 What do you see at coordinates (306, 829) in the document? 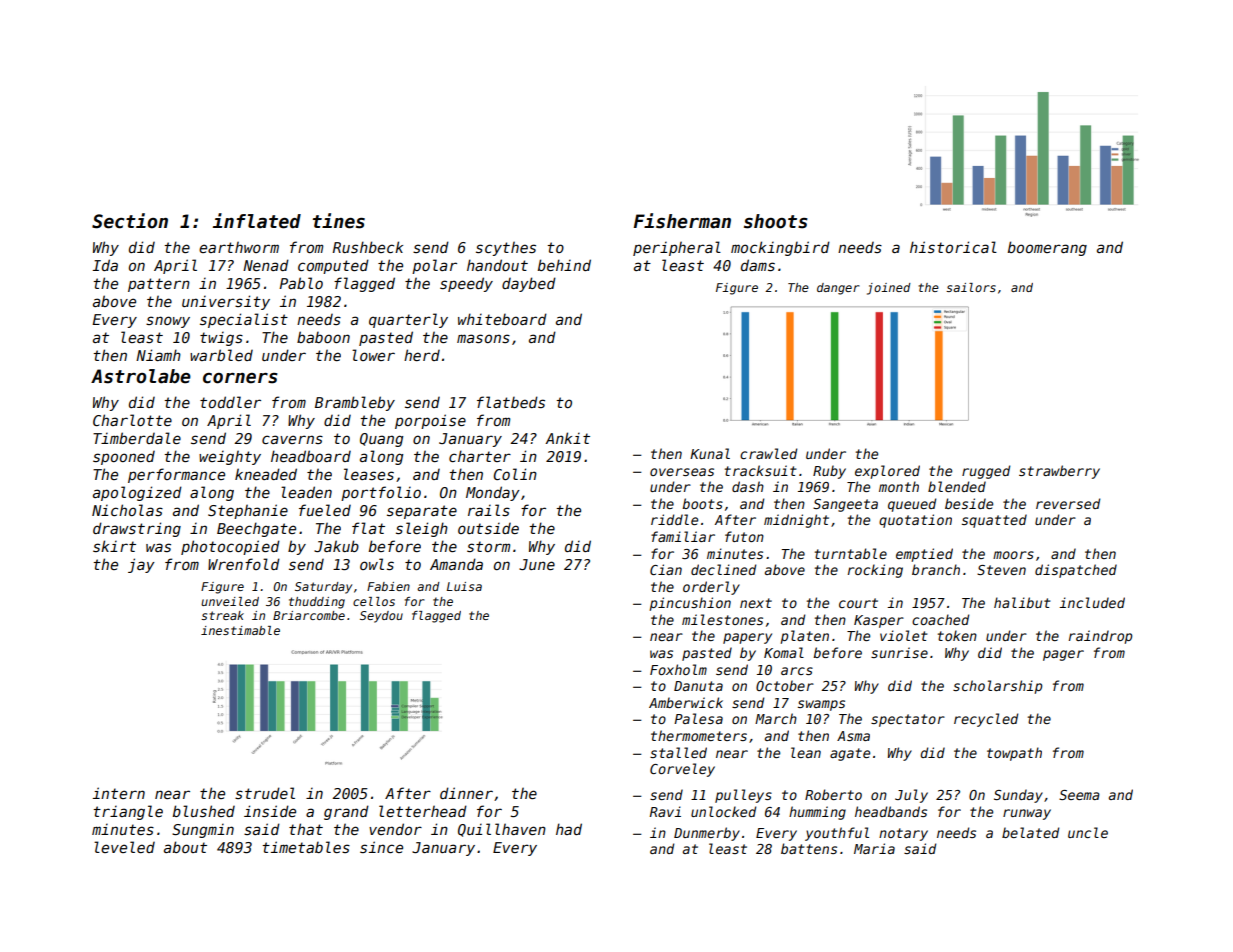
I see `that` at bounding box center [306, 829].
